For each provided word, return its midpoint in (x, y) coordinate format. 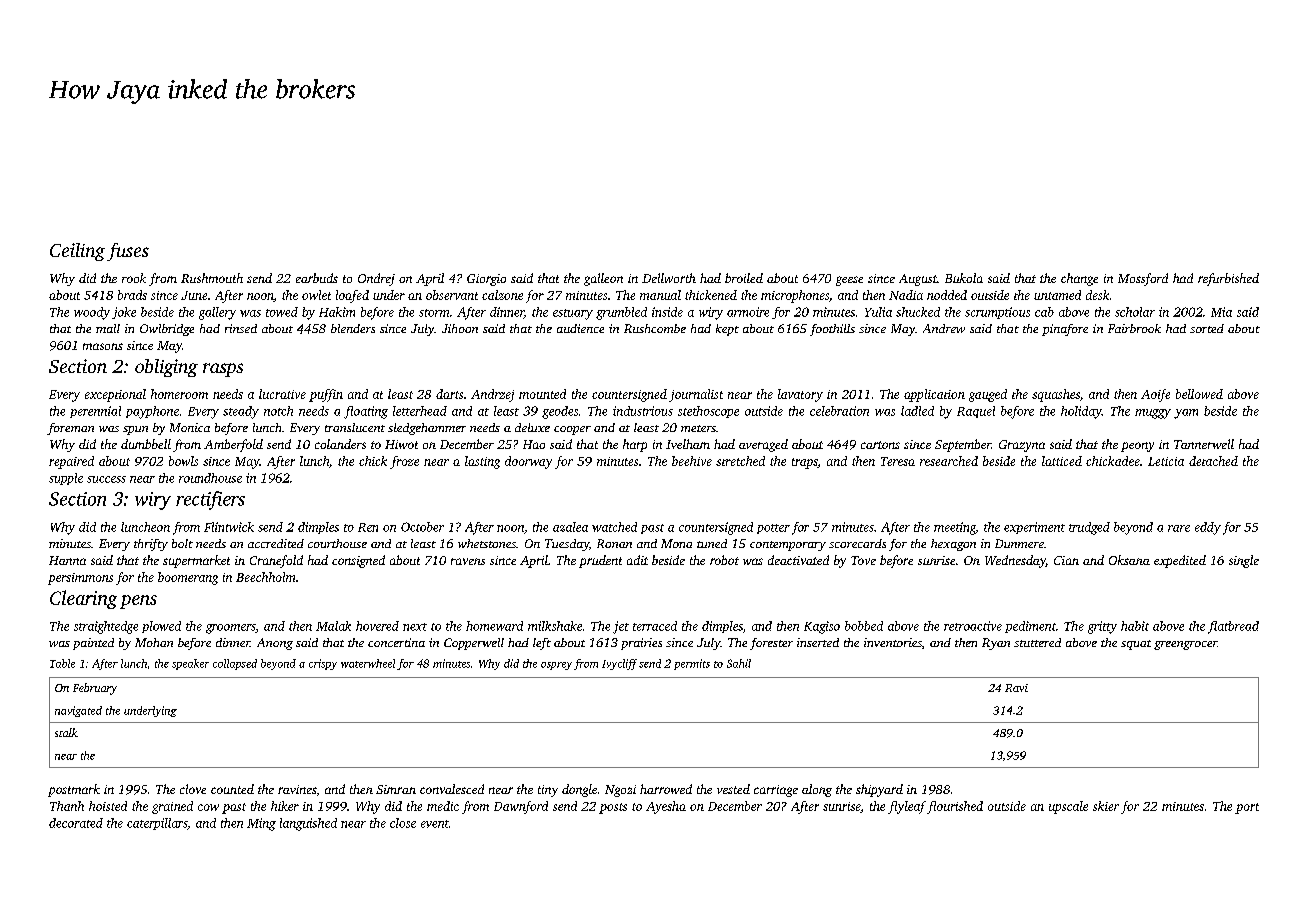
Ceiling (77, 252)
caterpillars (157, 824)
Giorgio (486, 280)
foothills (832, 330)
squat (1136, 645)
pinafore (1065, 330)
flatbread (1233, 627)
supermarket (196, 561)
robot (724, 560)
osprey (556, 666)
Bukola (964, 278)
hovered (377, 626)
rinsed (241, 328)
